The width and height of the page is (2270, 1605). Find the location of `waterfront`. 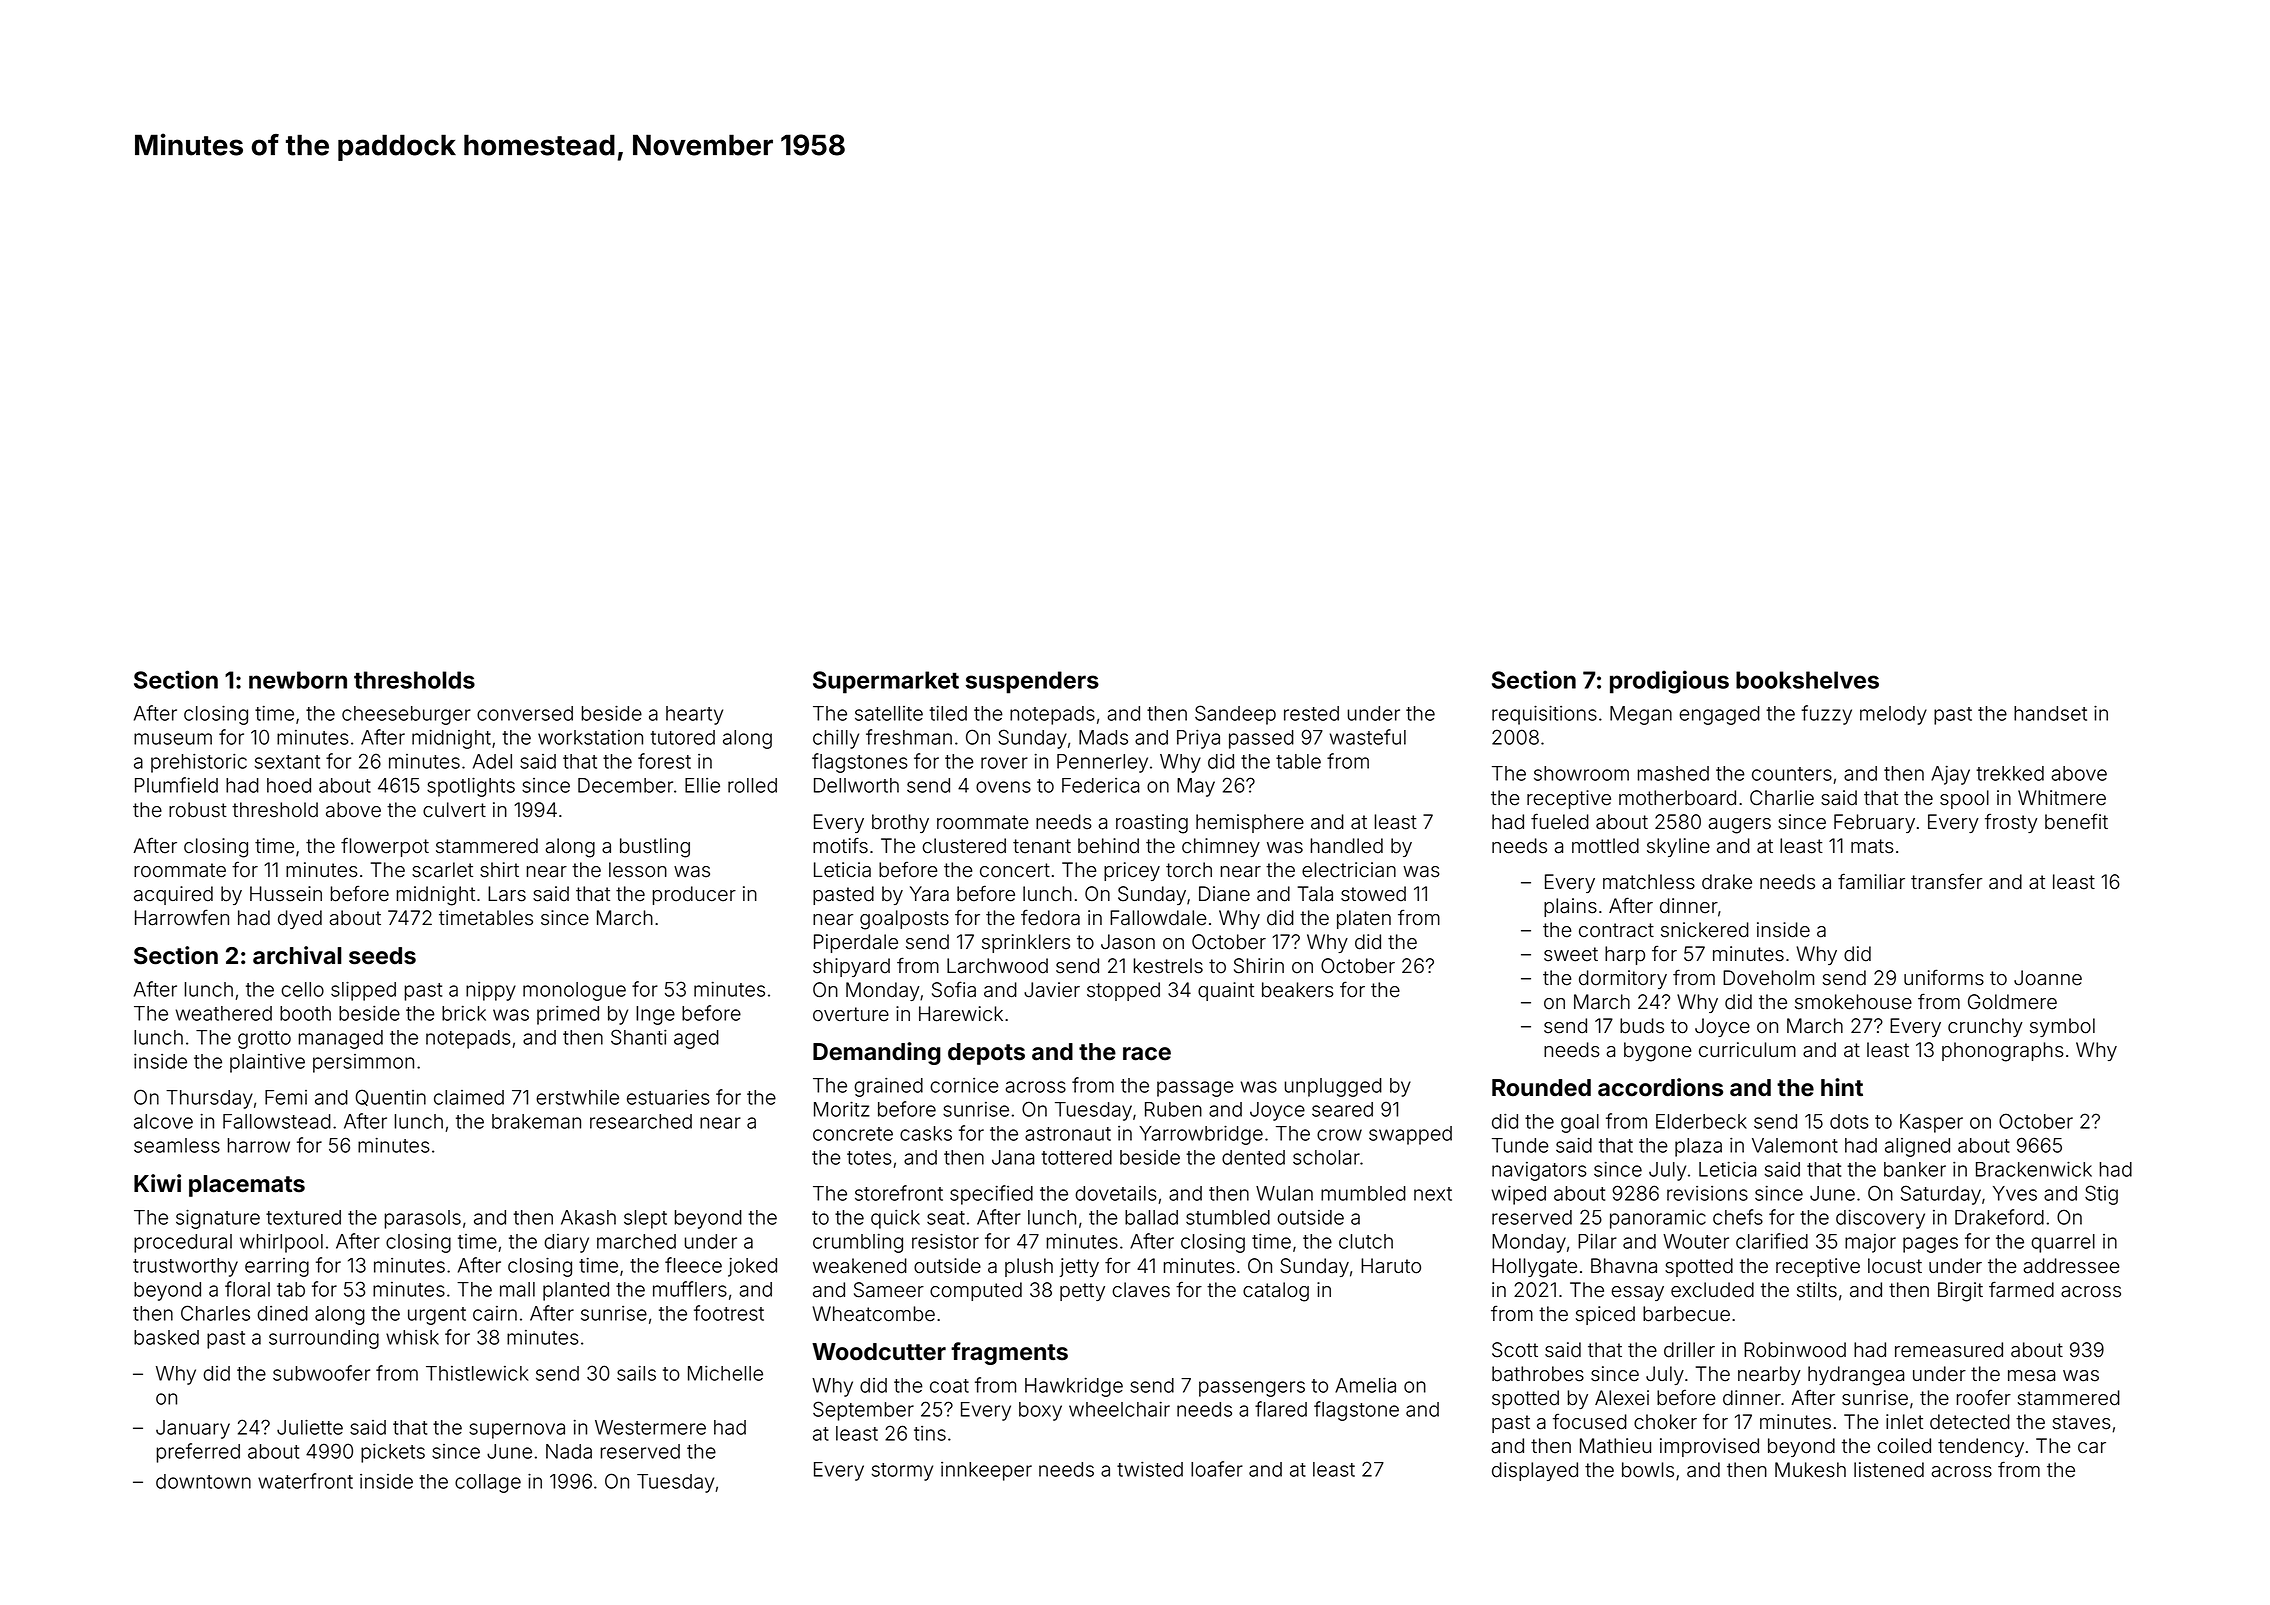

waterfront is located at coordinates (305, 1481).
